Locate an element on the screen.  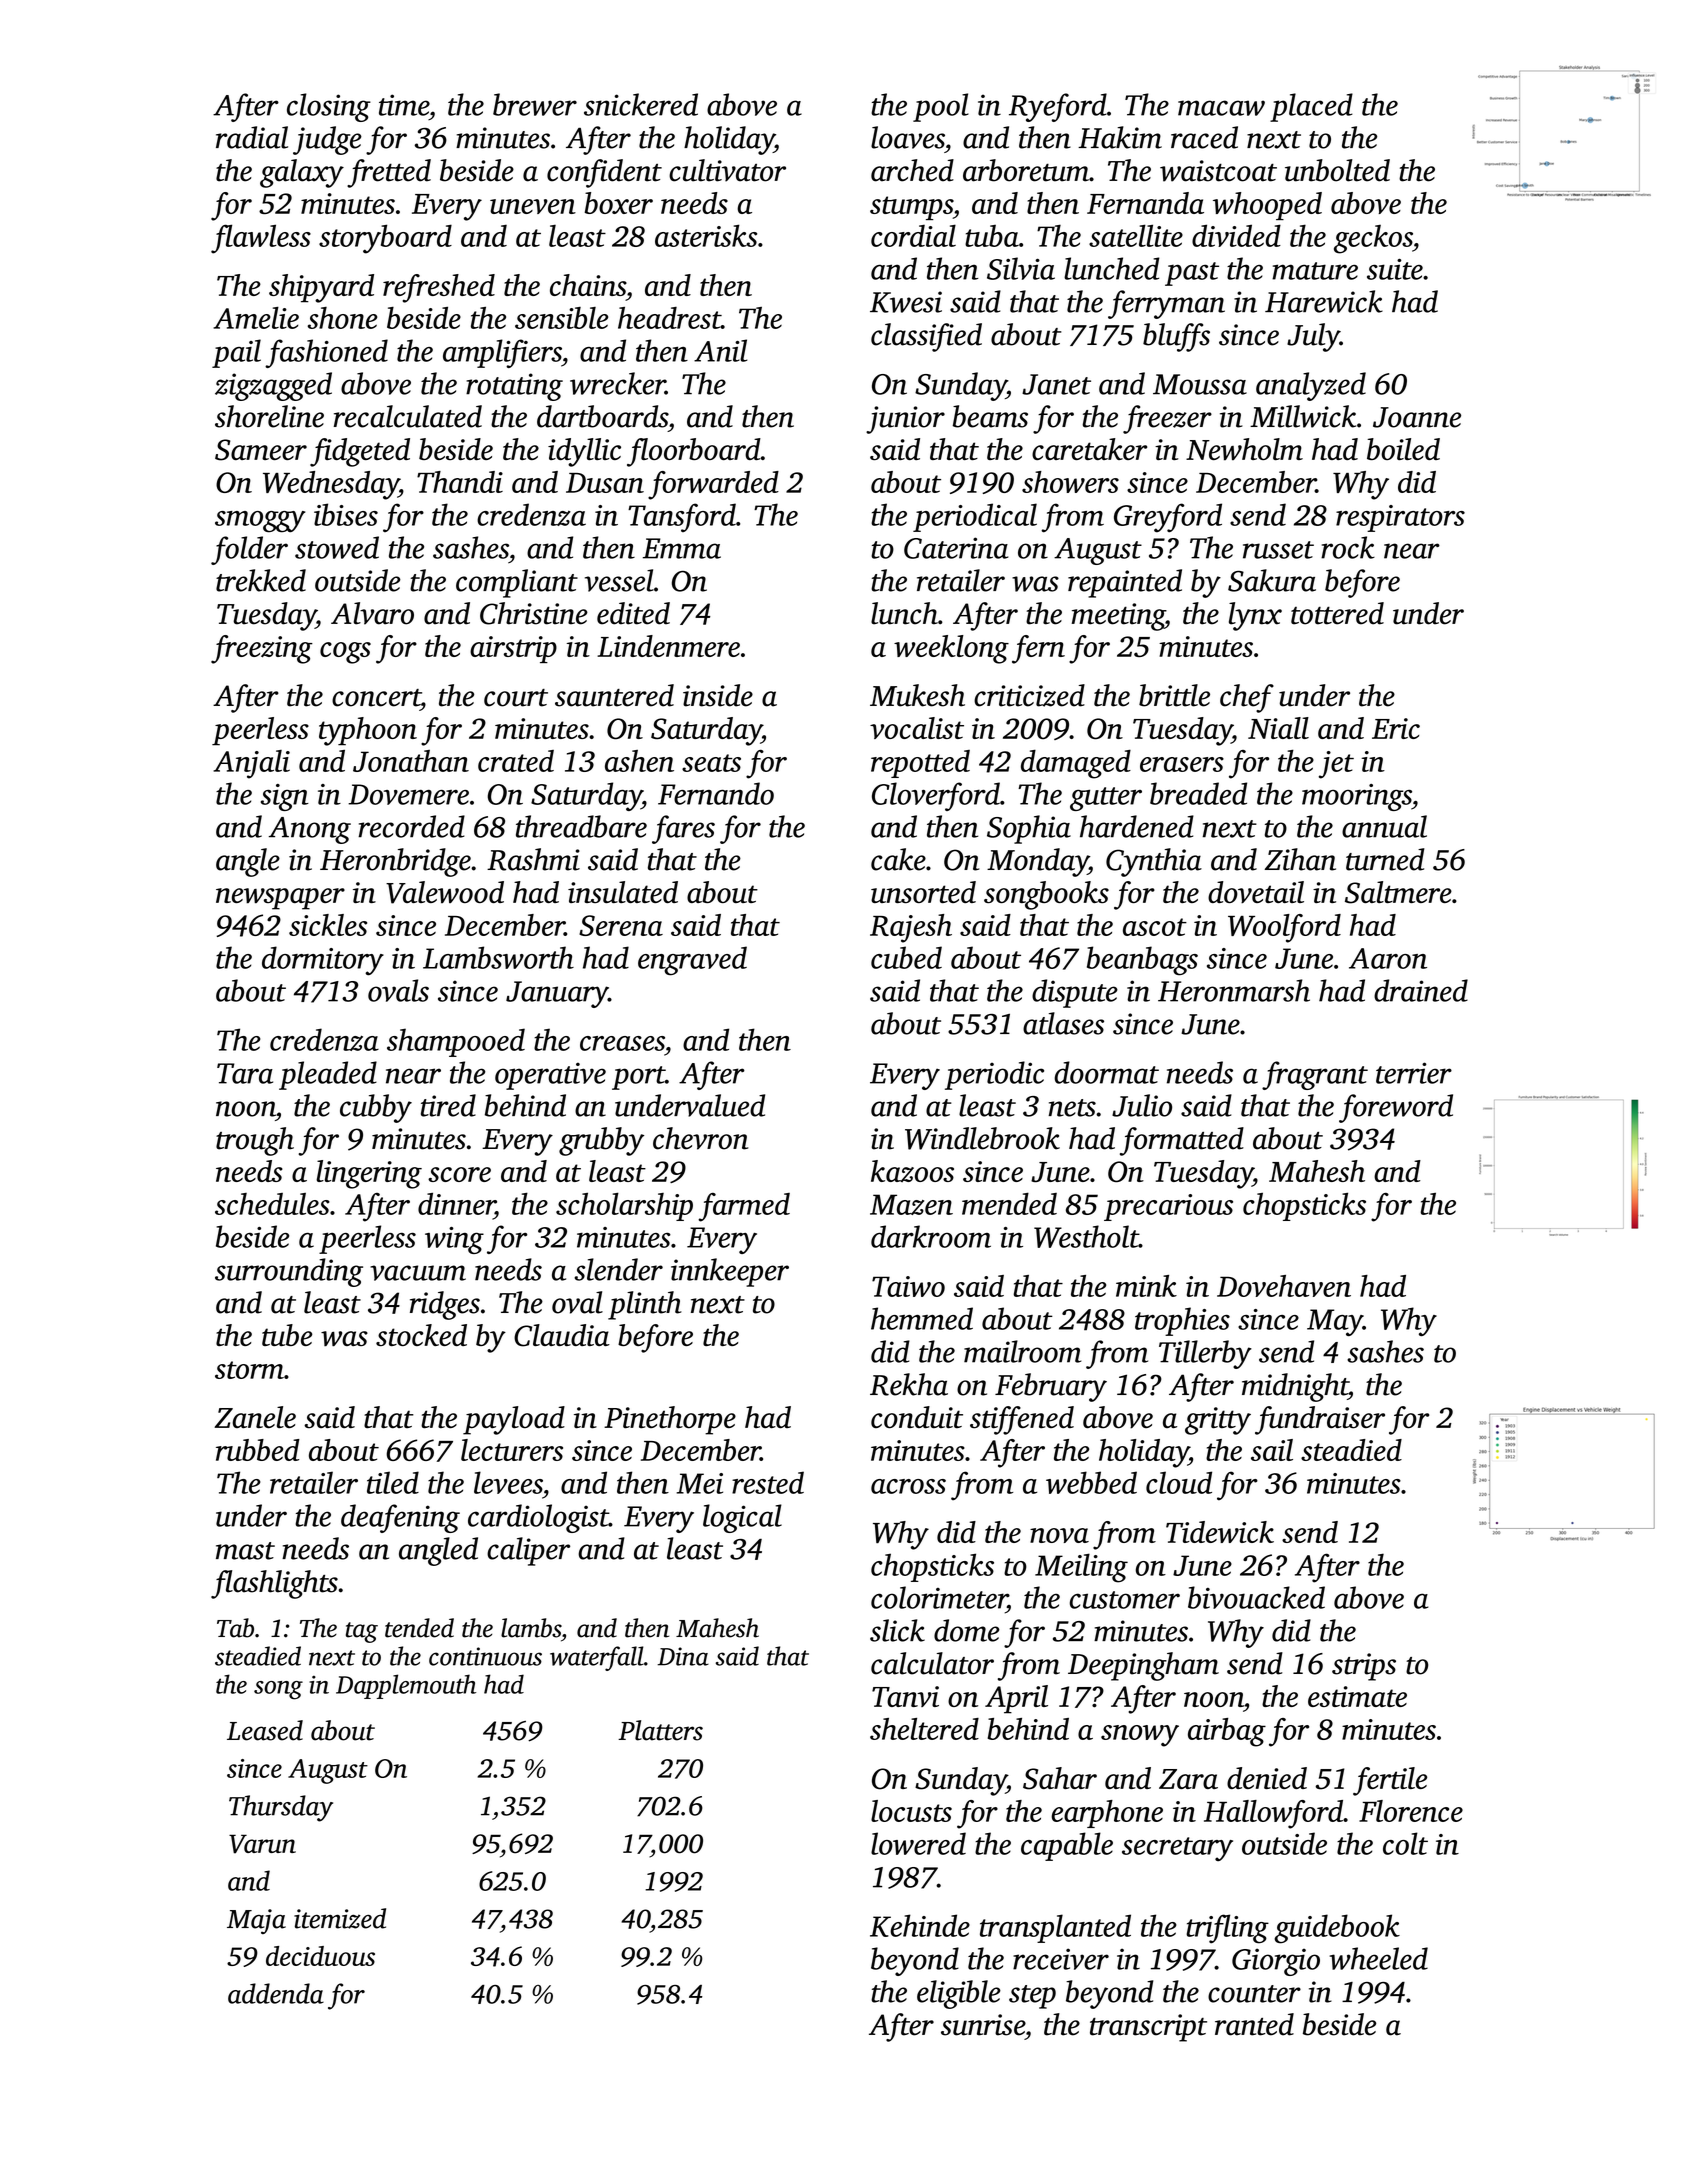
Hakim is located at coordinates (1120, 137).
